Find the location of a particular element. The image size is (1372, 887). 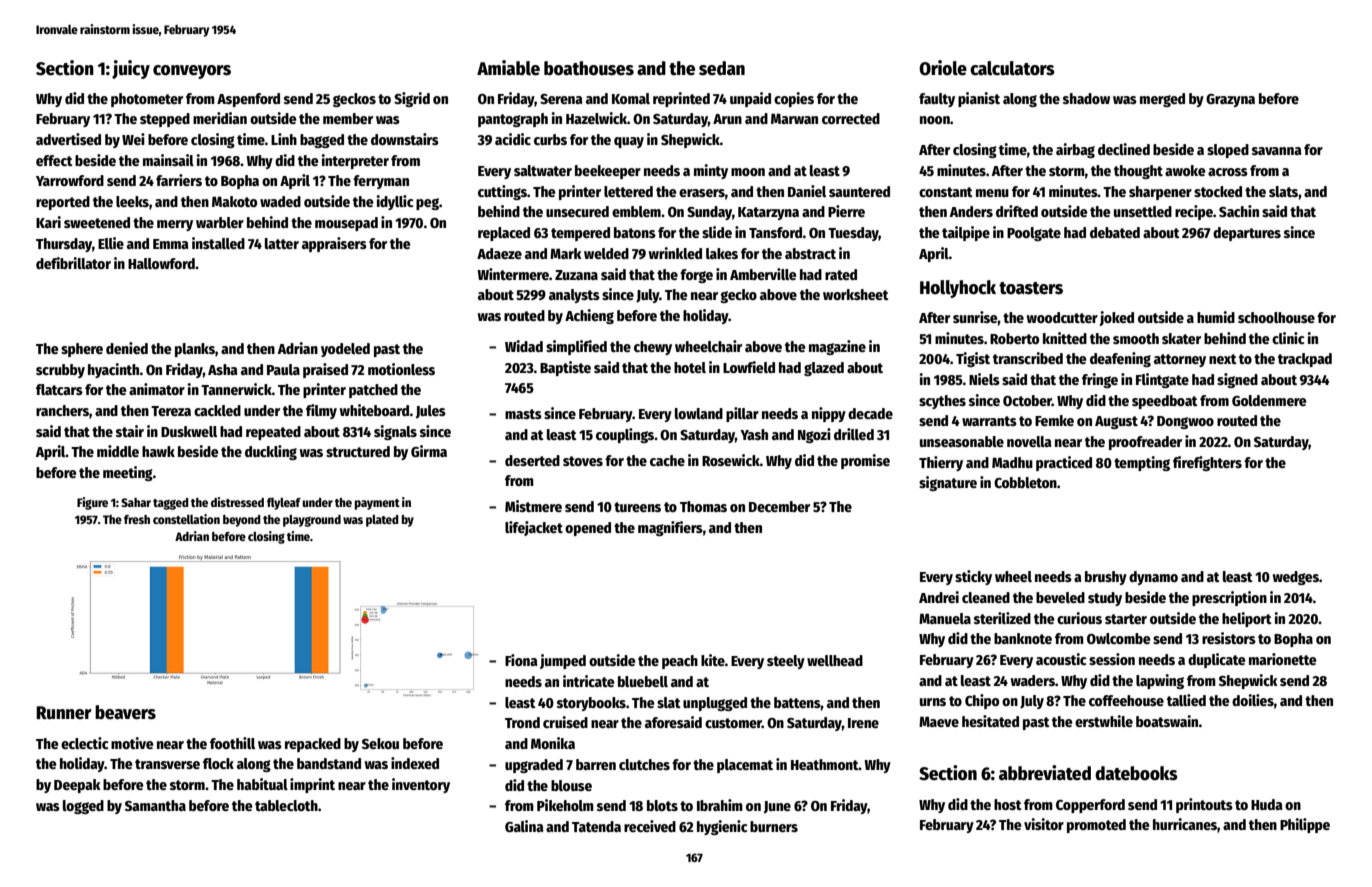

Grazyna is located at coordinates (1230, 100).
